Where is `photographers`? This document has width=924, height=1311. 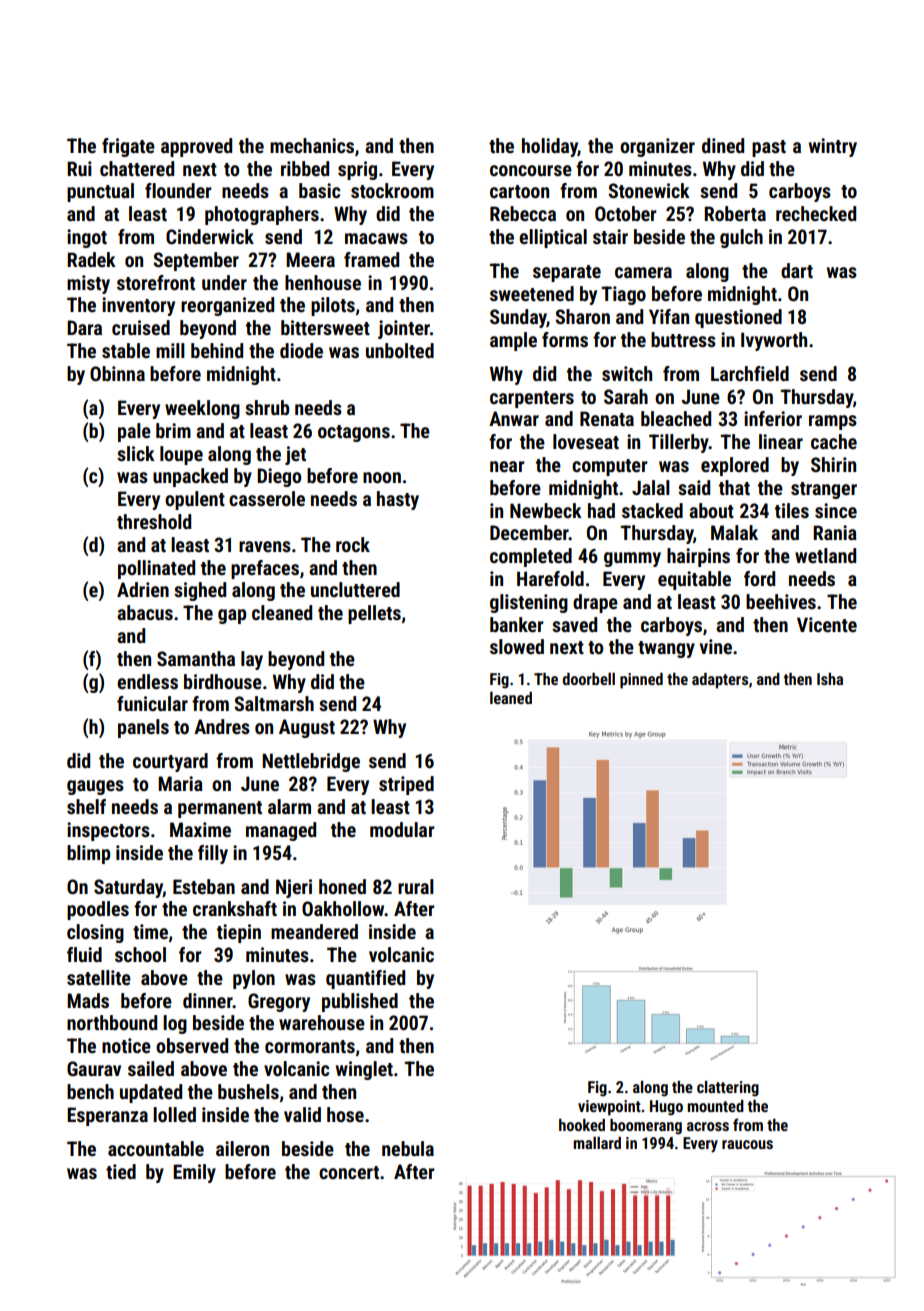 photographers is located at coordinates (262, 215).
